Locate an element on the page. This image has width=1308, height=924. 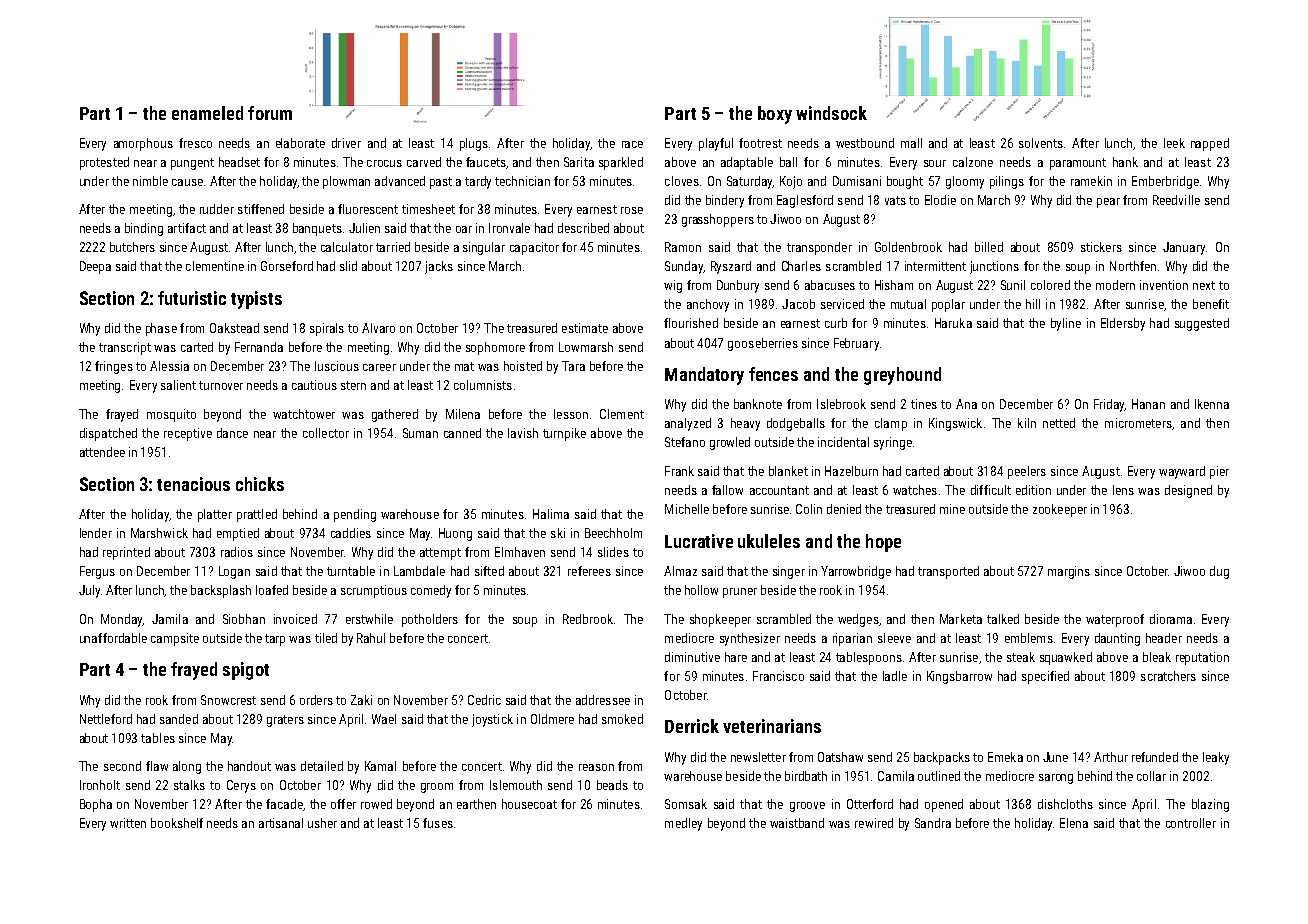
typists is located at coordinates (256, 300).
